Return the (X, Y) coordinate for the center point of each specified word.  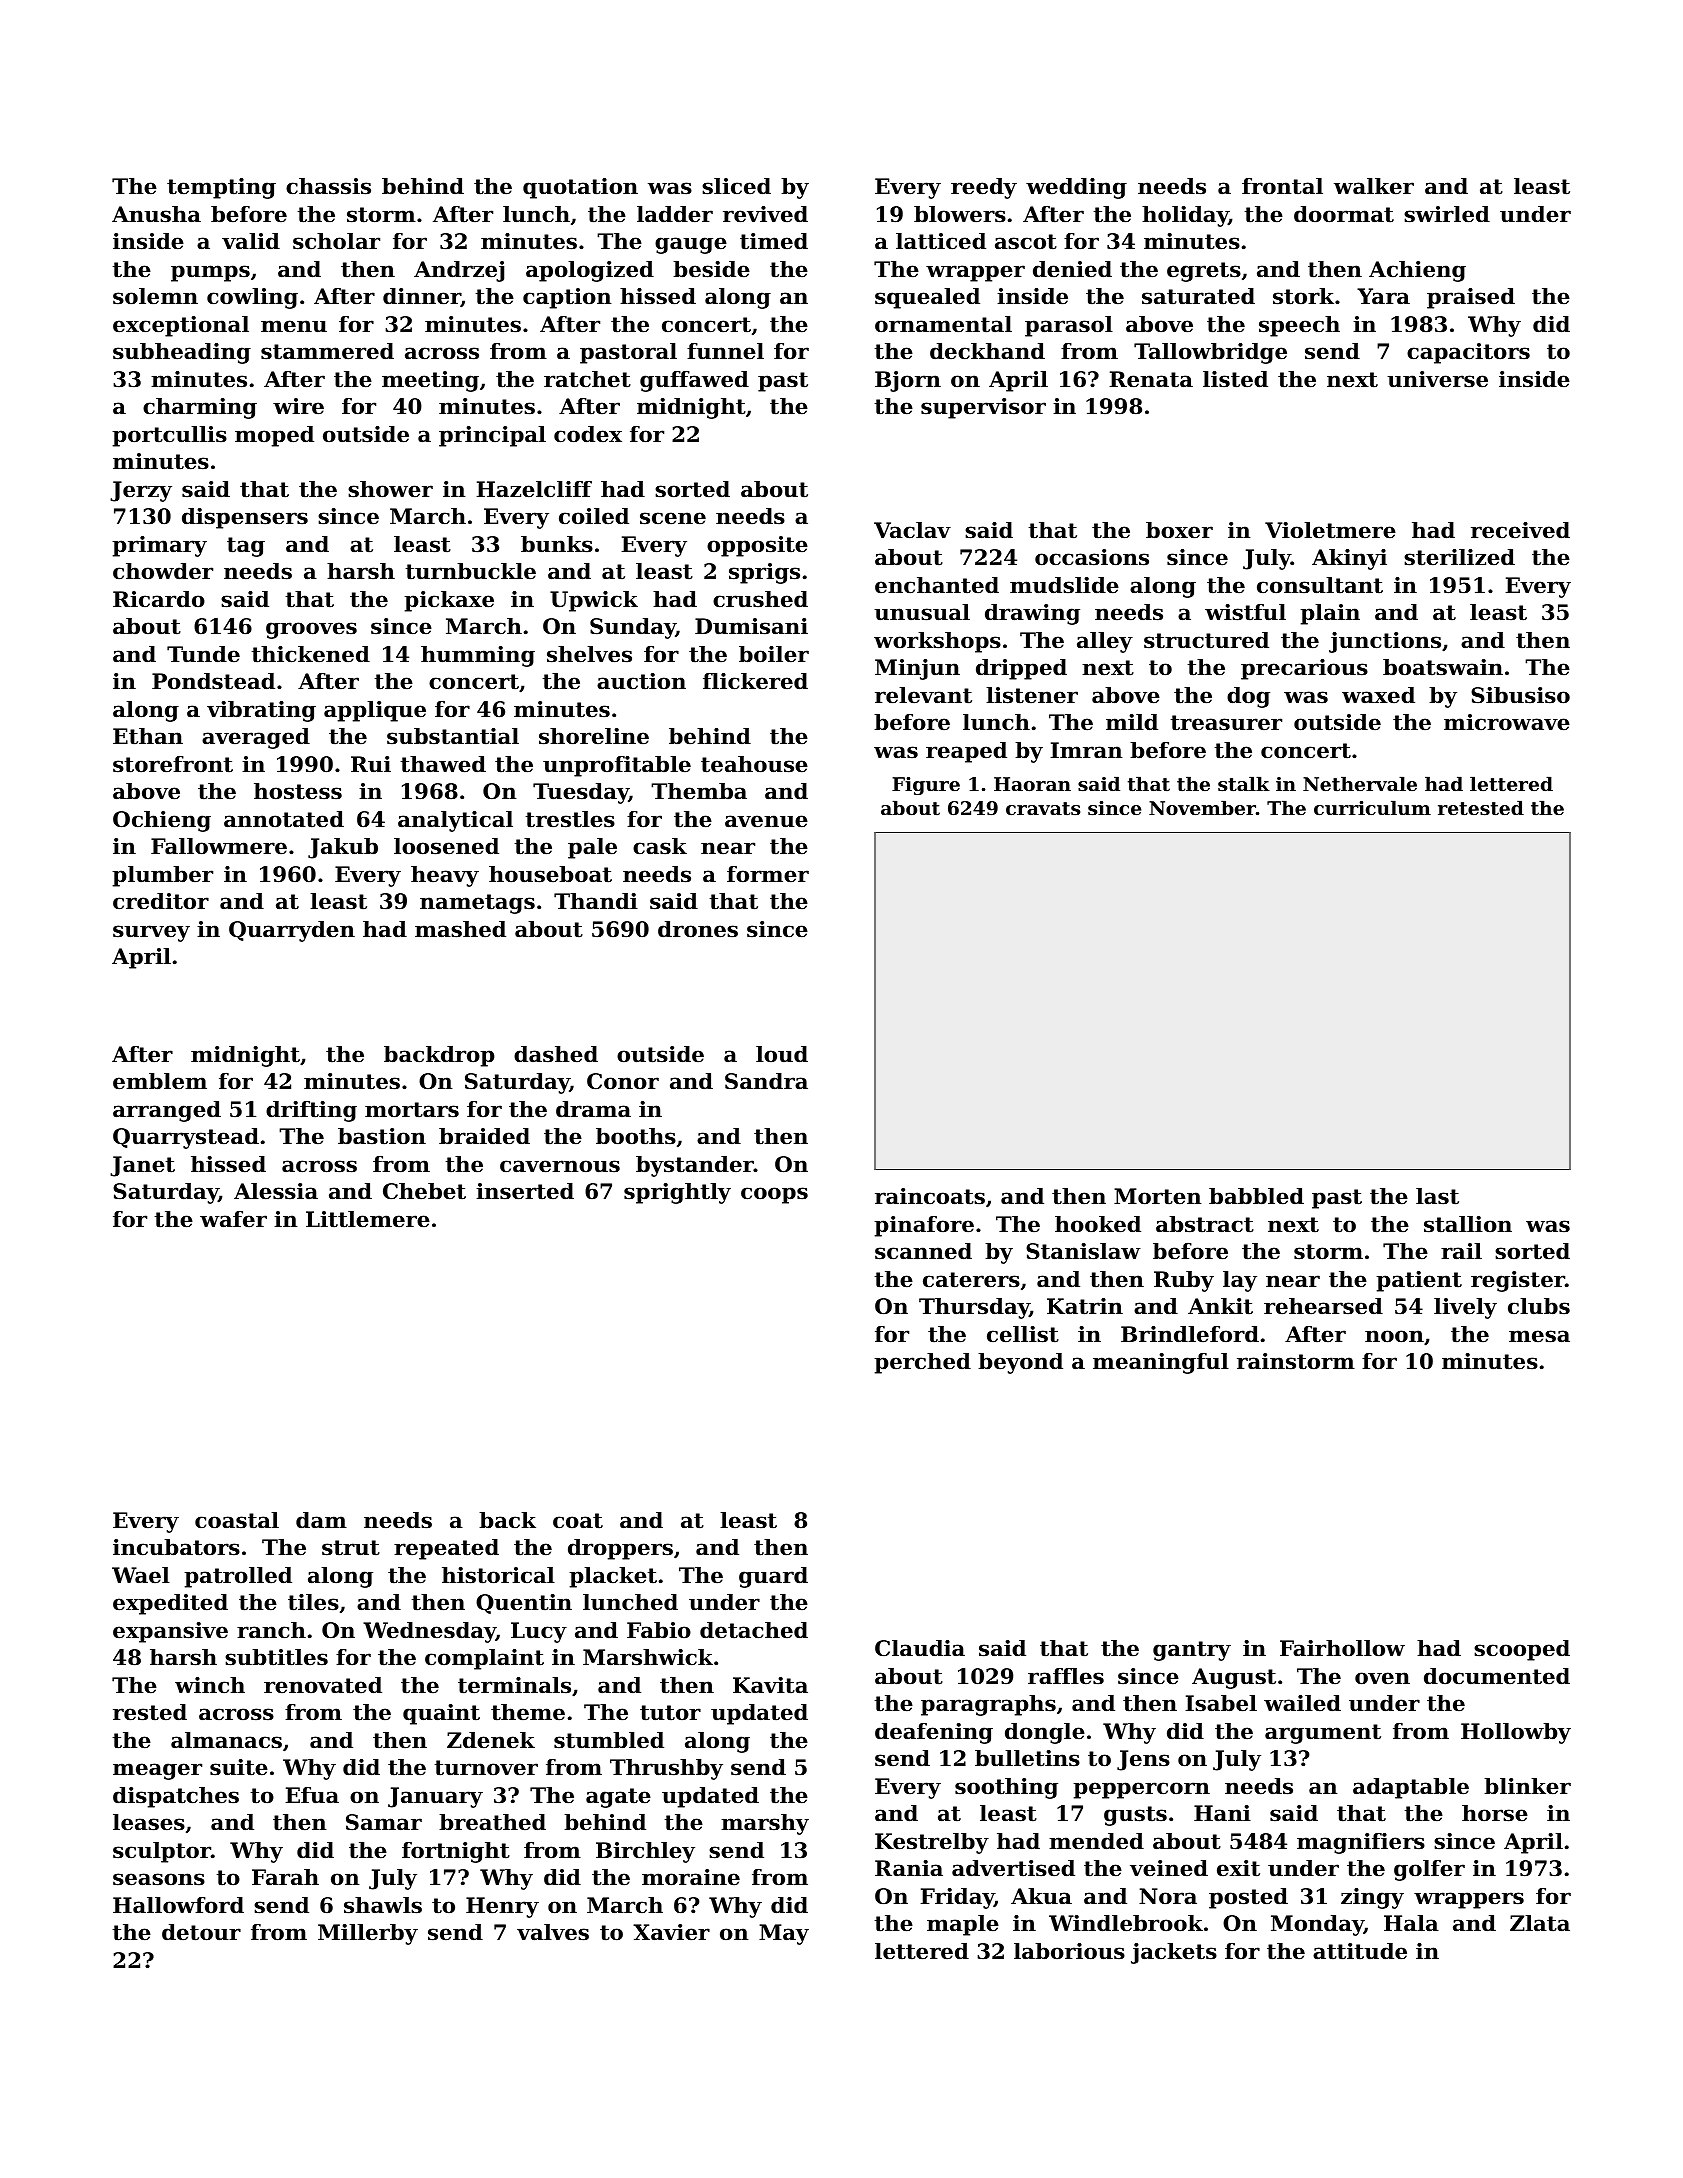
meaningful (1161, 1363)
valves (553, 1932)
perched (922, 1363)
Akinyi (1349, 559)
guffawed (694, 381)
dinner (422, 297)
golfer (1429, 1870)
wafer (233, 1219)
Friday (957, 1898)
